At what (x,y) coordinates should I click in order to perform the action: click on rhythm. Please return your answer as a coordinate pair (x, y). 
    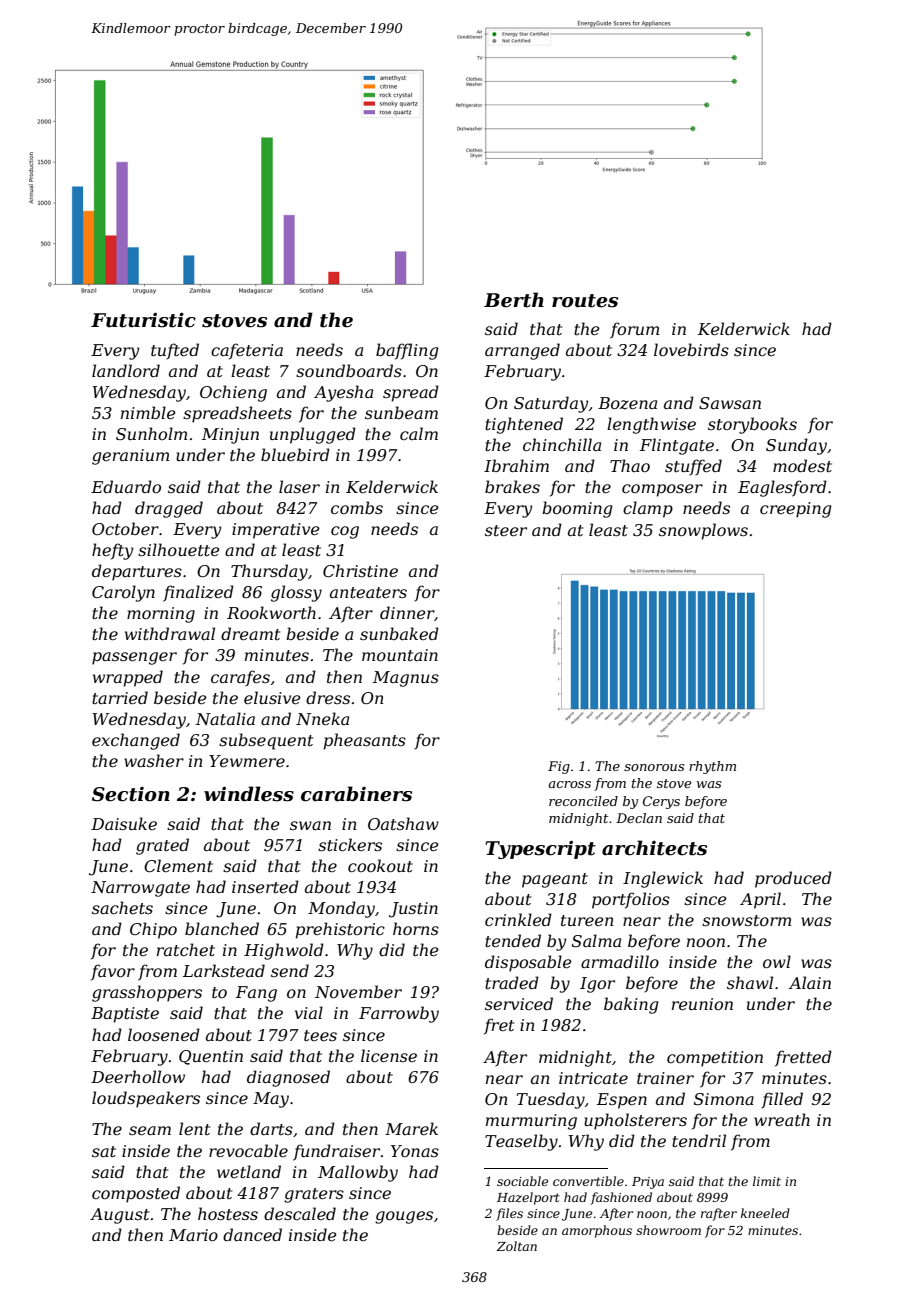
    Looking at the image, I should click on (712, 767).
